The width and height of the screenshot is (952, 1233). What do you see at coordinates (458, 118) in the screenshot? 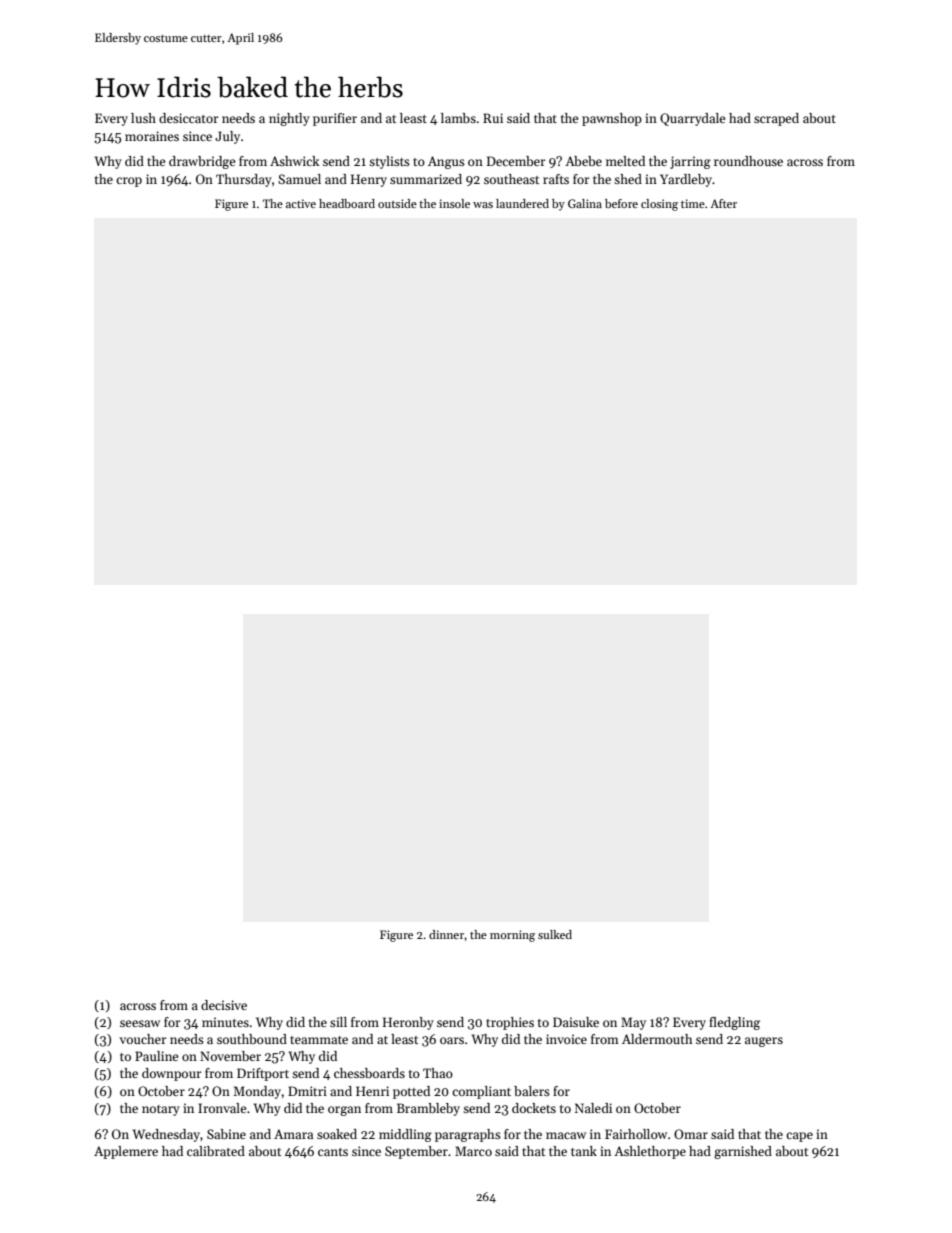
I see `lambs` at bounding box center [458, 118].
